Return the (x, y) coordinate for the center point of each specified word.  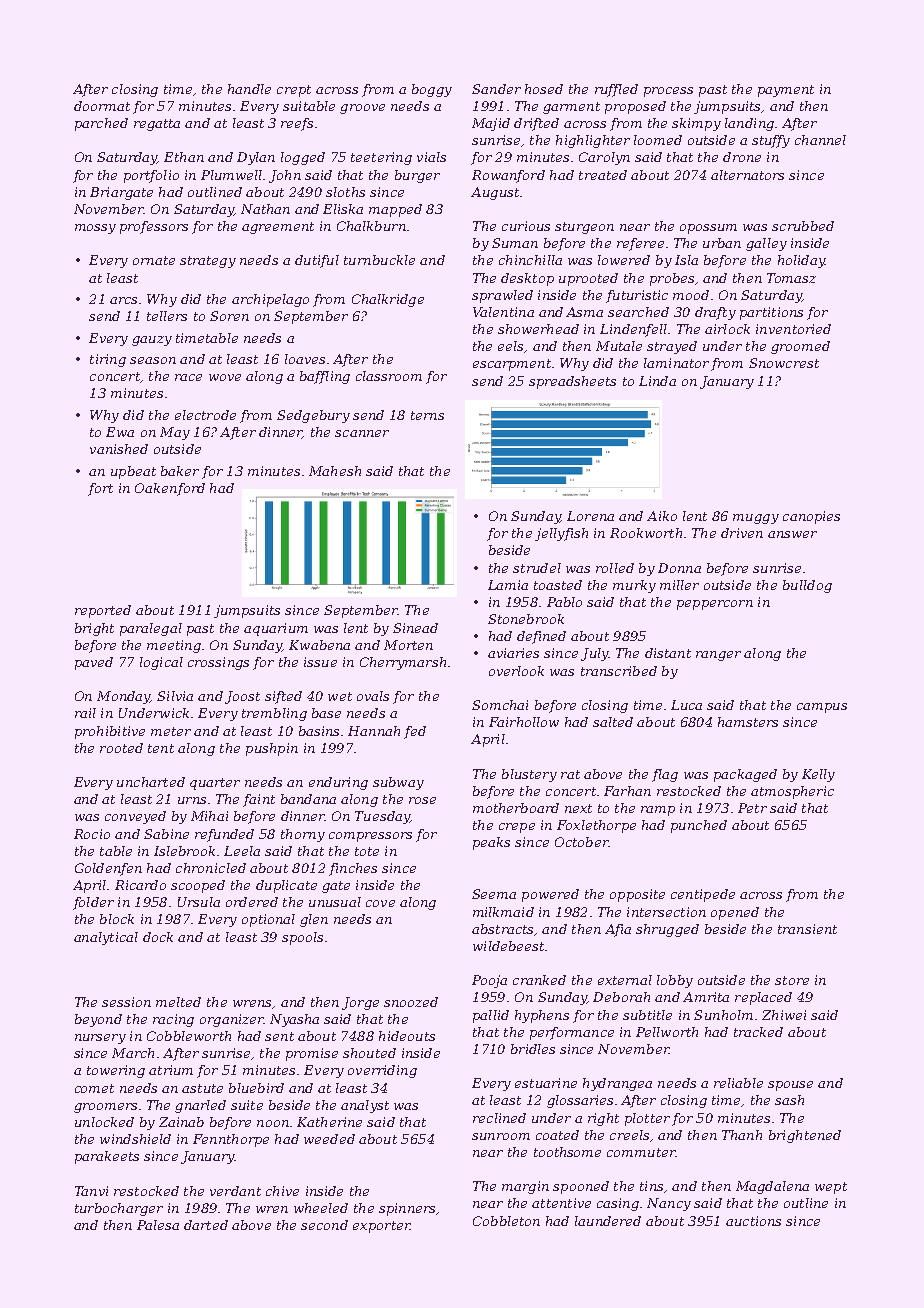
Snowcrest (784, 363)
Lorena (590, 516)
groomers (105, 1108)
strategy (208, 262)
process (668, 92)
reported (103, 611)
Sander (496, 89)
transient (807, 929)
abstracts (502, 929)
